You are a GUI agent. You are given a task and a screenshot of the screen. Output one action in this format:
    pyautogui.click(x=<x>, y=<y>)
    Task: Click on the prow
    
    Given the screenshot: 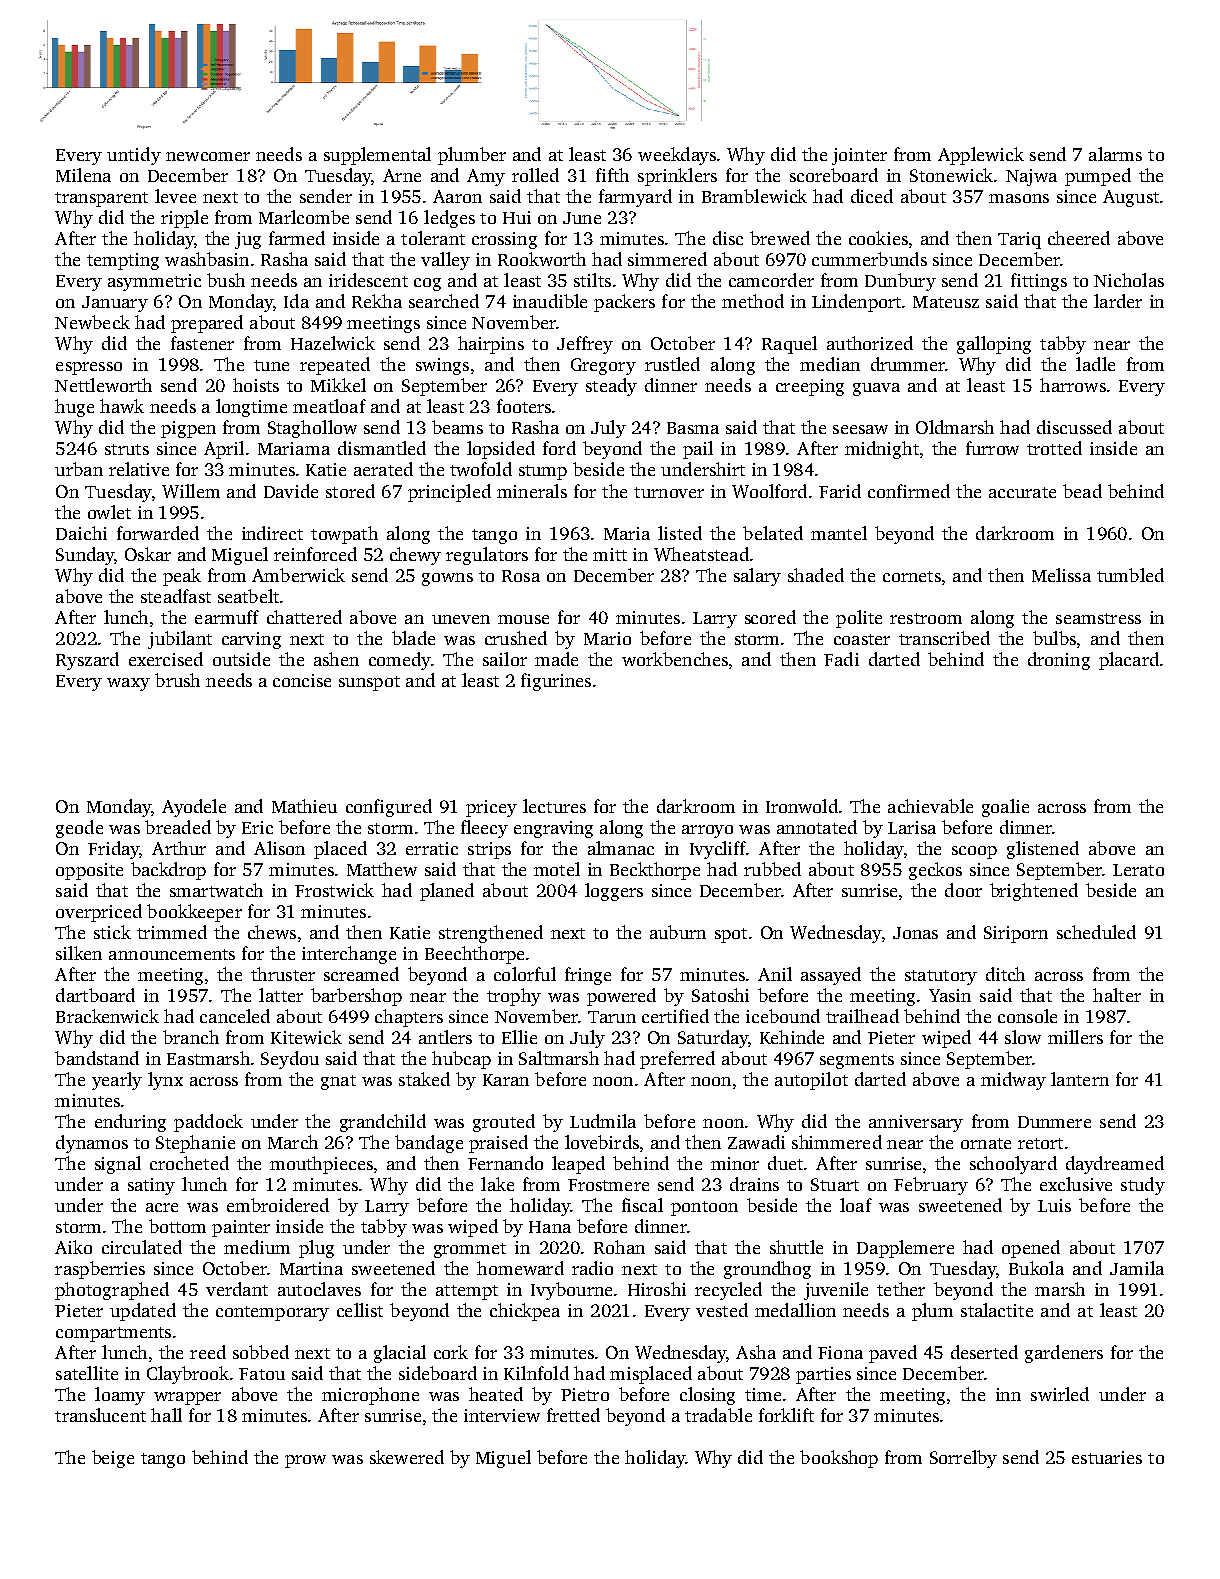 What is the action you would take?
    pyautogui.click(x=305, y=1461)
